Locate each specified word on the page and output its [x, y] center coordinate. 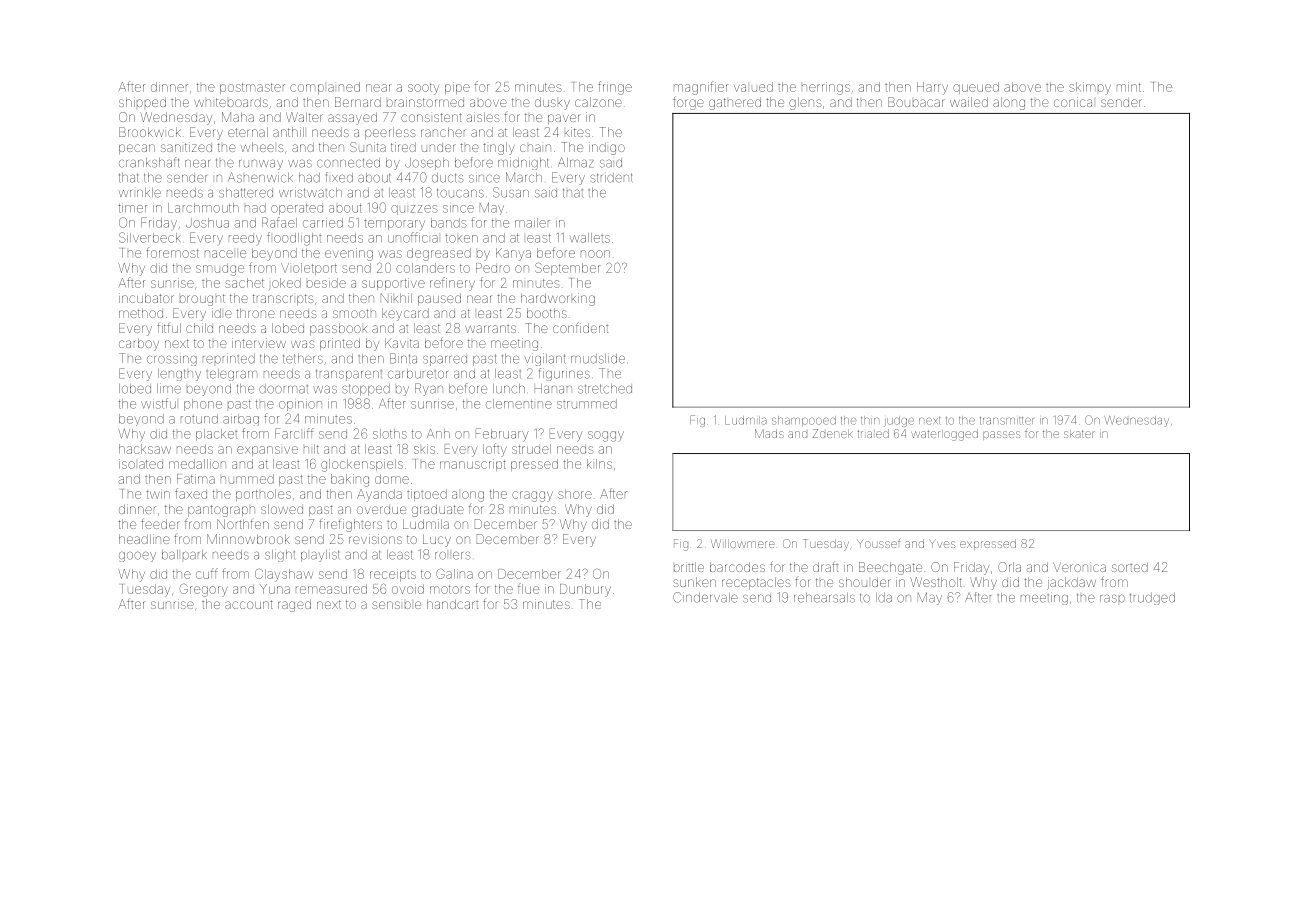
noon [595, 254]
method [141, 313]
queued [976, 88]
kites [577, 132]
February [502, 435]
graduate [438, 510]
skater [1079, 434]
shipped [142, 102]
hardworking [558, 299]
